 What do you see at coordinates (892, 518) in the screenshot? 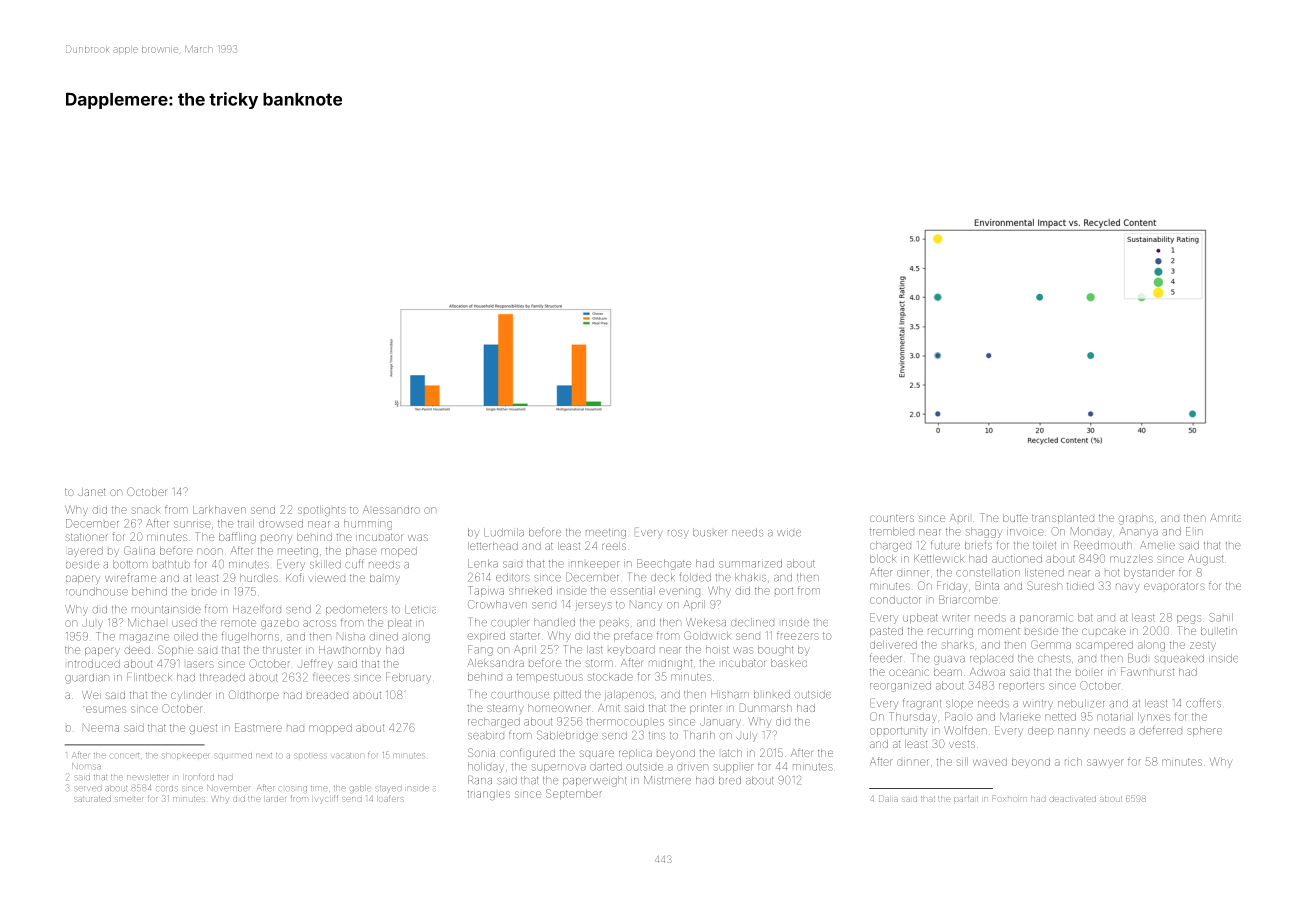
I see `counters` at bounding box center [892, 518].
